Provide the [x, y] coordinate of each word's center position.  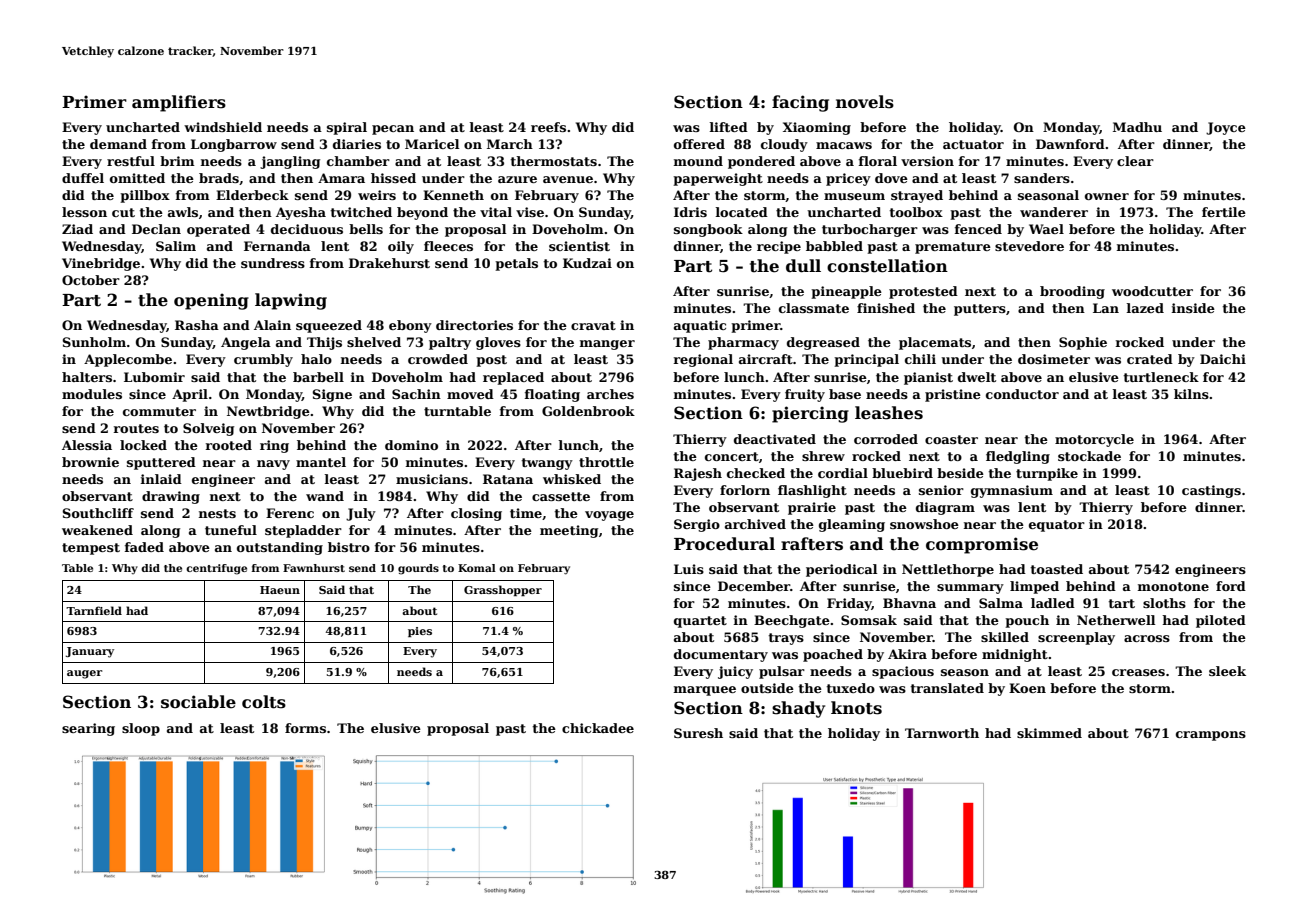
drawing [171, 497]
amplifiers [179, 103]
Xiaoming [817, 128]
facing [800, 103]
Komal [477, 568]
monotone [1173, 586]
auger [84, 674]
